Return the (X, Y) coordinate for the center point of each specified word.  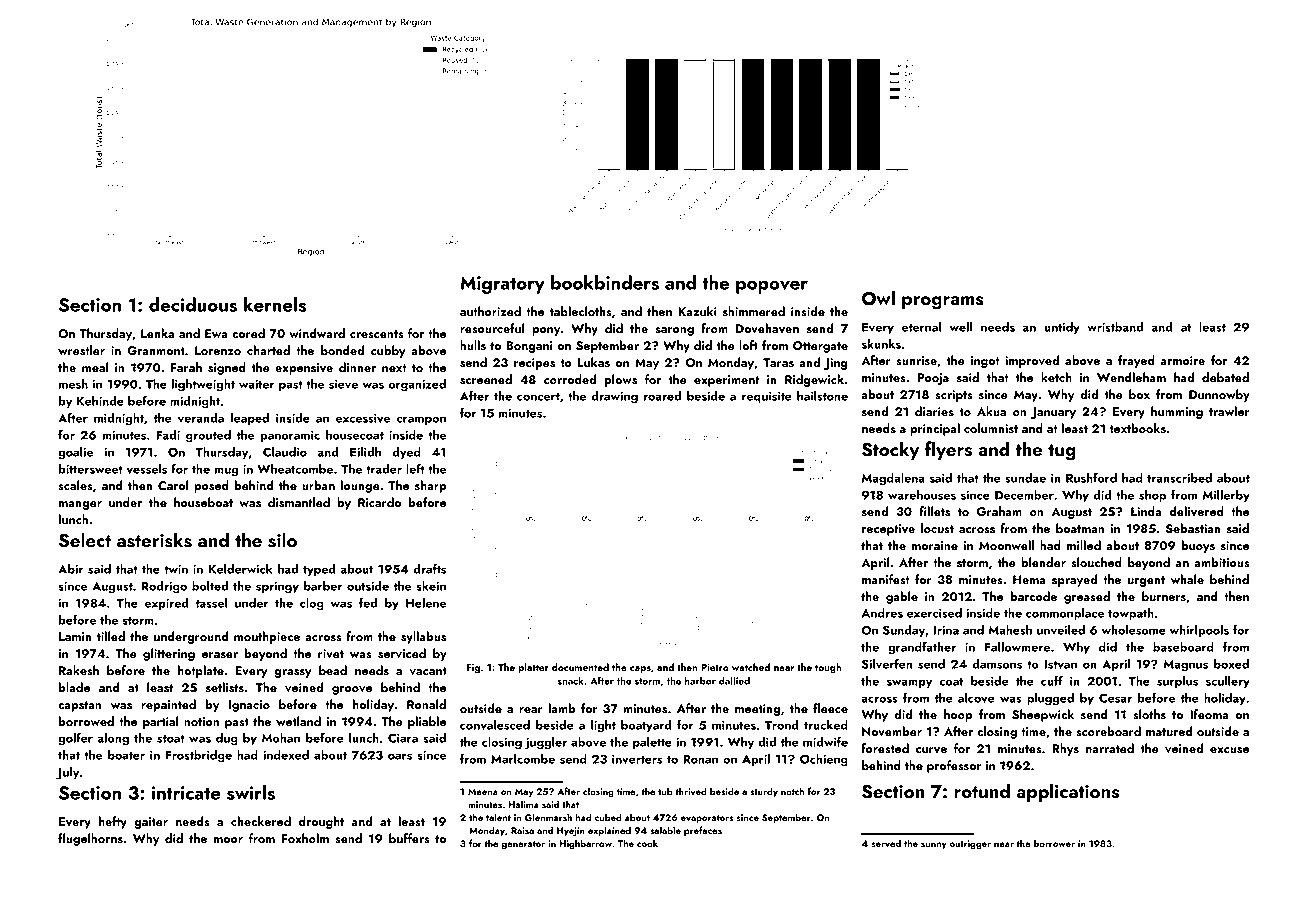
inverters (637, 759)
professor (954, 766)
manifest (886, 579)
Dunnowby (1219, 395)
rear (531, 710)
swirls (251, 792)
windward (317, 333)
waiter (256, 384)
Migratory (502, 285)
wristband (1115, 327)
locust (937, 528)
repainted (168, 705)
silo (282, 540)
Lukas (594, 362)
